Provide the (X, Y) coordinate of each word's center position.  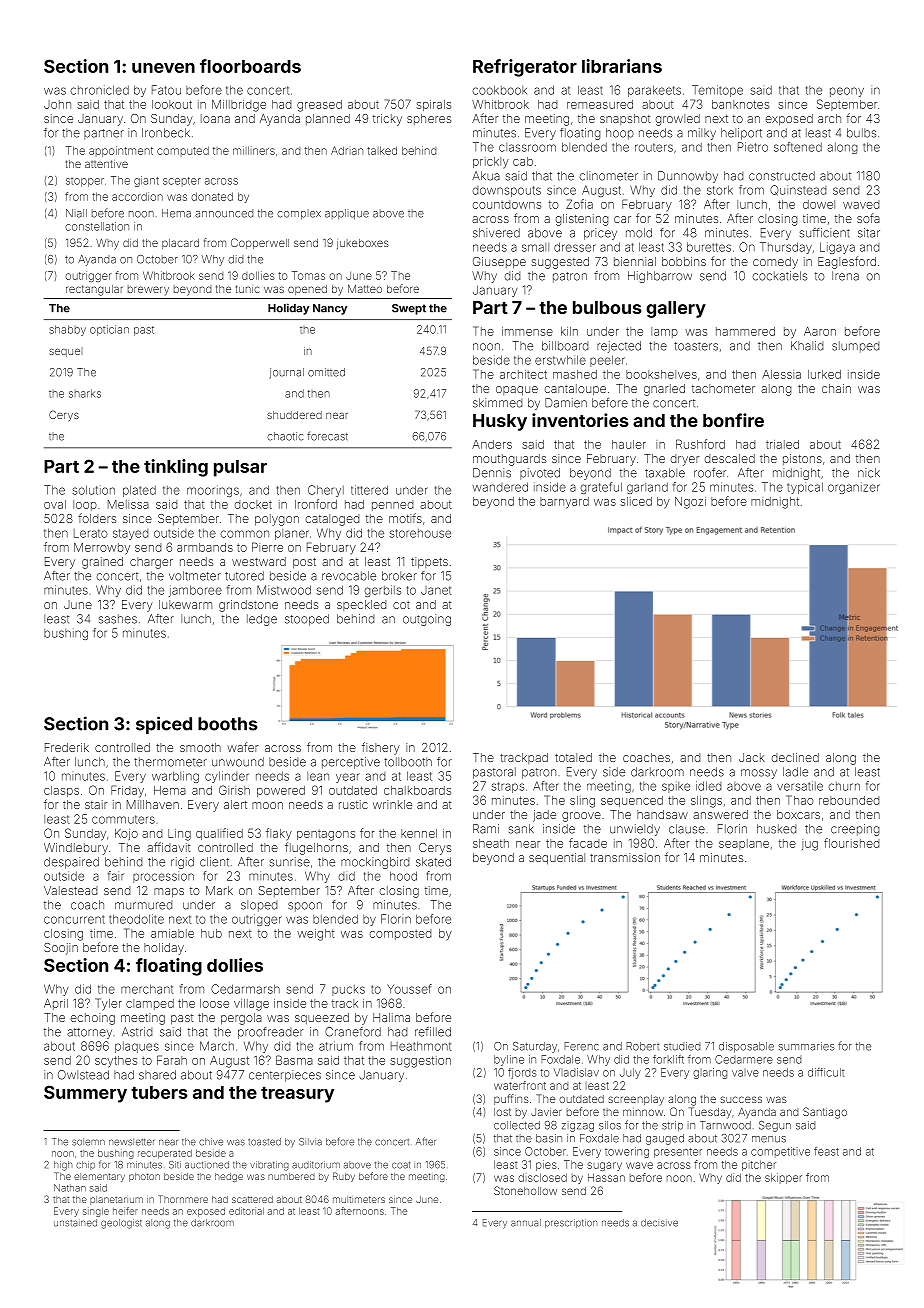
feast (826, 1151)
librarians (622, 66)
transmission (625, 857)
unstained (75, 1223)
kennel (419, 833)
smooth (200, 747)
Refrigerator (525, 68)
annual (526, 1223)
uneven (163, 68)
